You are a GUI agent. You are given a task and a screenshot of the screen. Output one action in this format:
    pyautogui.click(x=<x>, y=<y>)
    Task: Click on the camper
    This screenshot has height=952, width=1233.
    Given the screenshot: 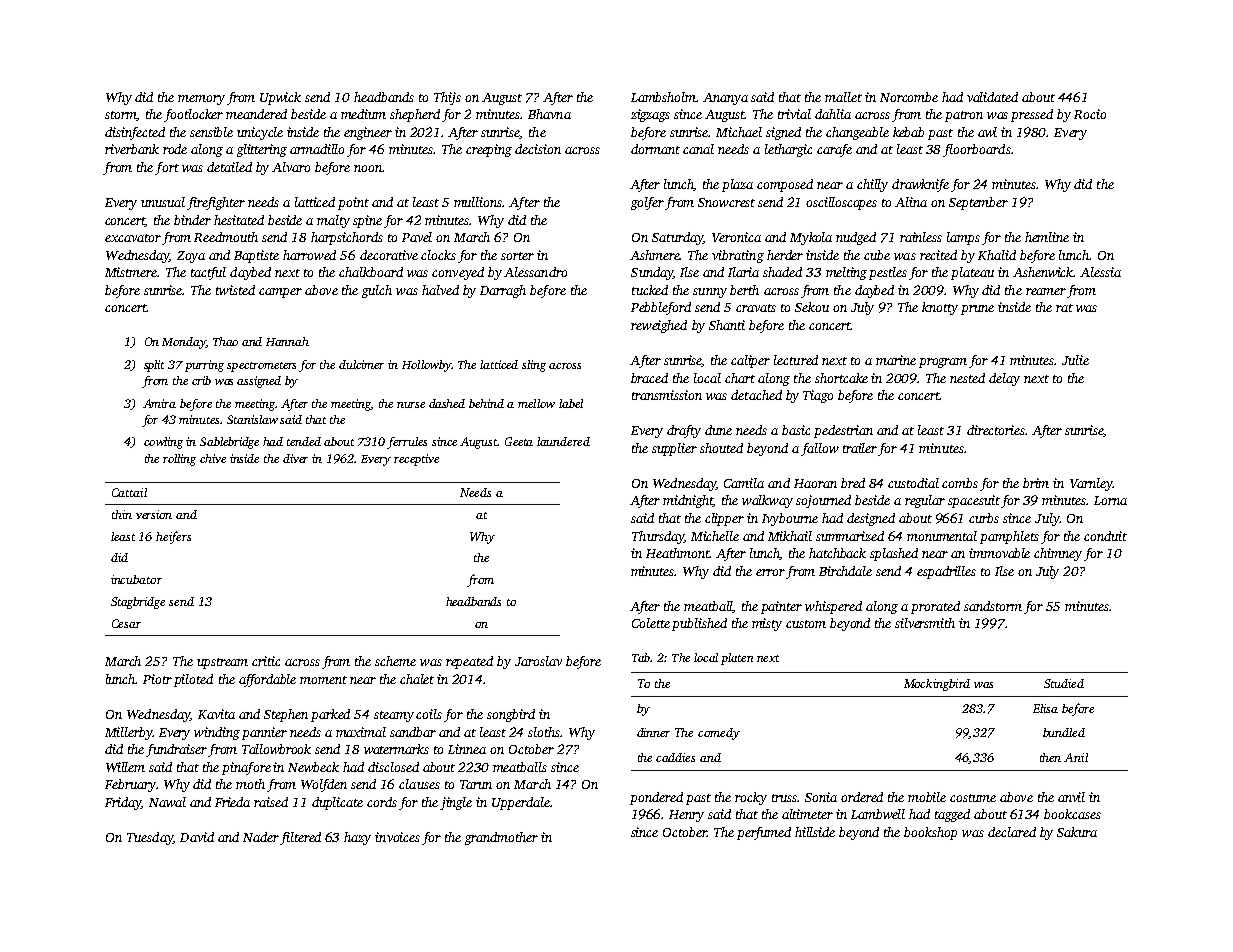 What is the action you would take?
    pyautogui.click(x=280, y=293)
